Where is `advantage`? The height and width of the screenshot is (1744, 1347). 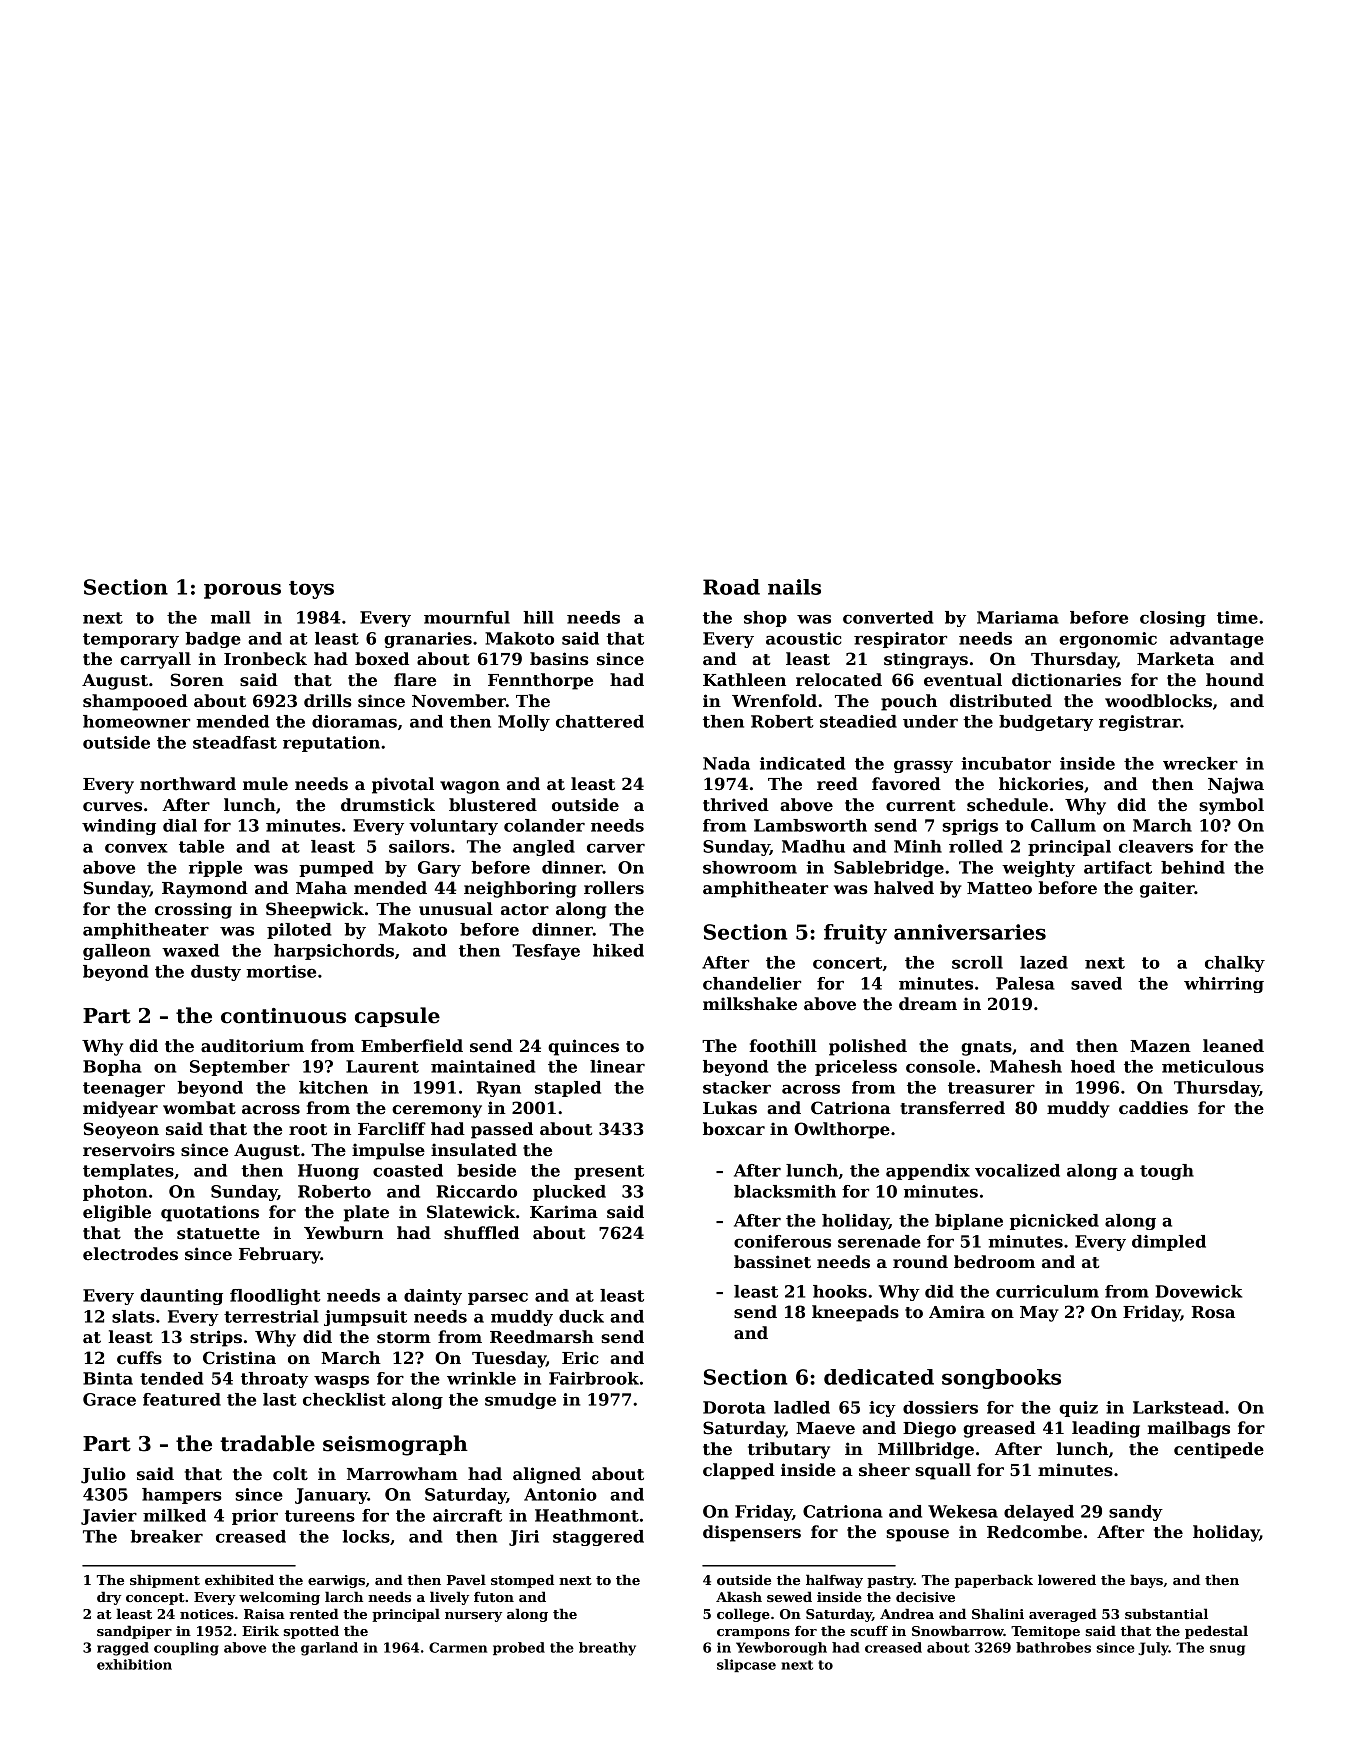
advantage is located at coordinates (1217, 640).
